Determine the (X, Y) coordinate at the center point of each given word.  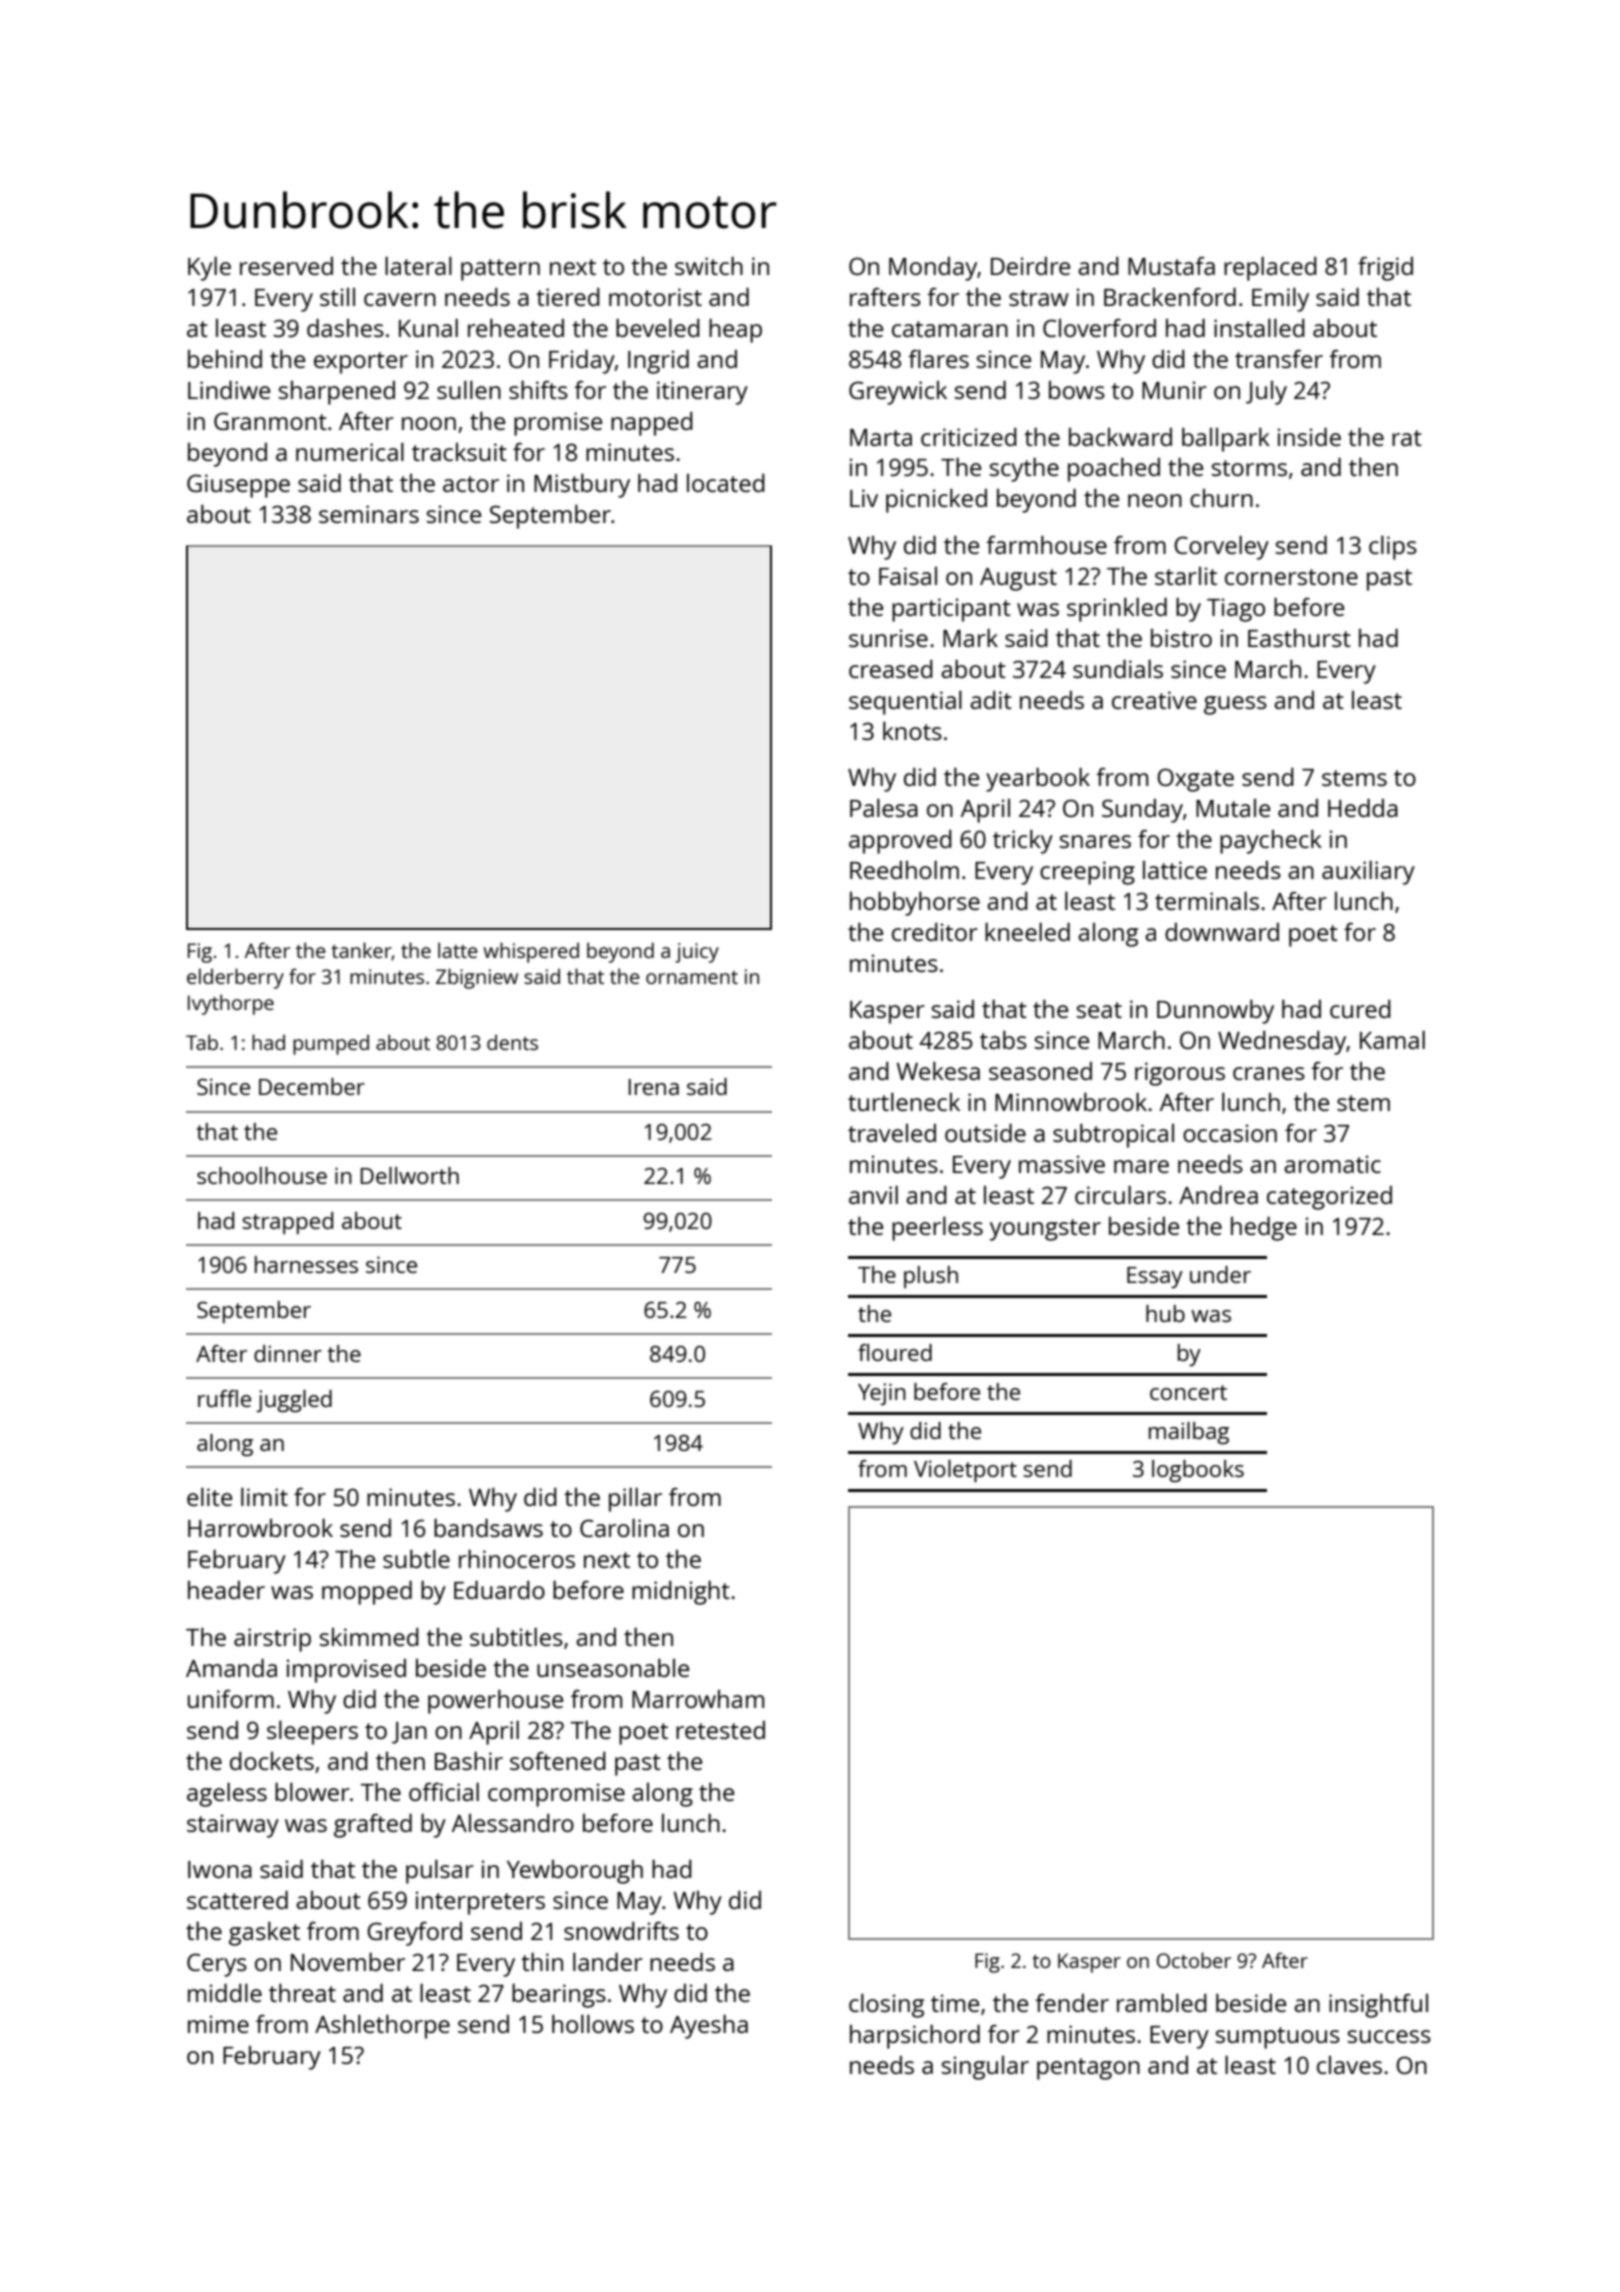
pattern (500, 270)
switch (709, 265)
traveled (892, 1133)
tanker (361, 951)
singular (985, 2068)
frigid (1385, 269)
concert (1188, 1392)
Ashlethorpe (382, 2026)
